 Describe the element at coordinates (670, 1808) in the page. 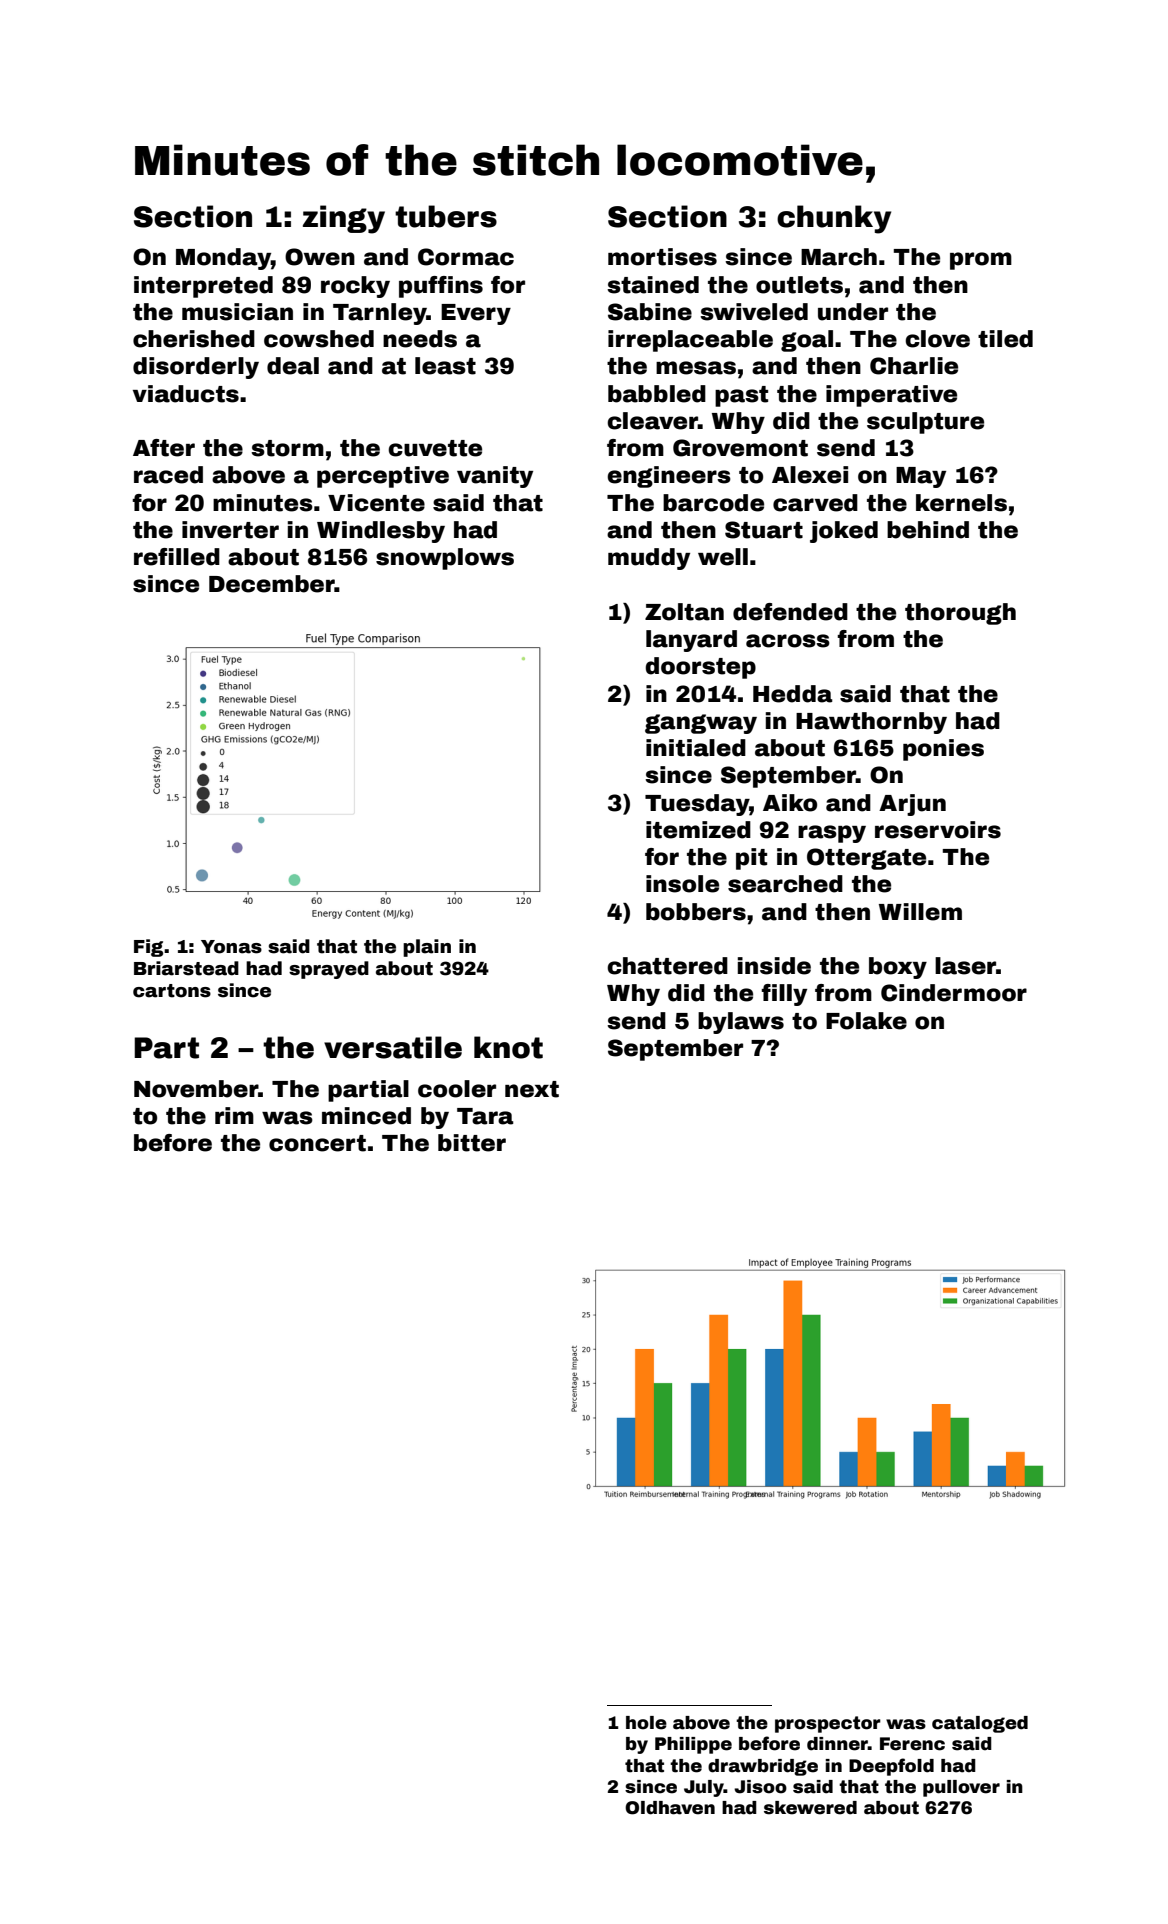

I see `Oldhaven` at that location.
